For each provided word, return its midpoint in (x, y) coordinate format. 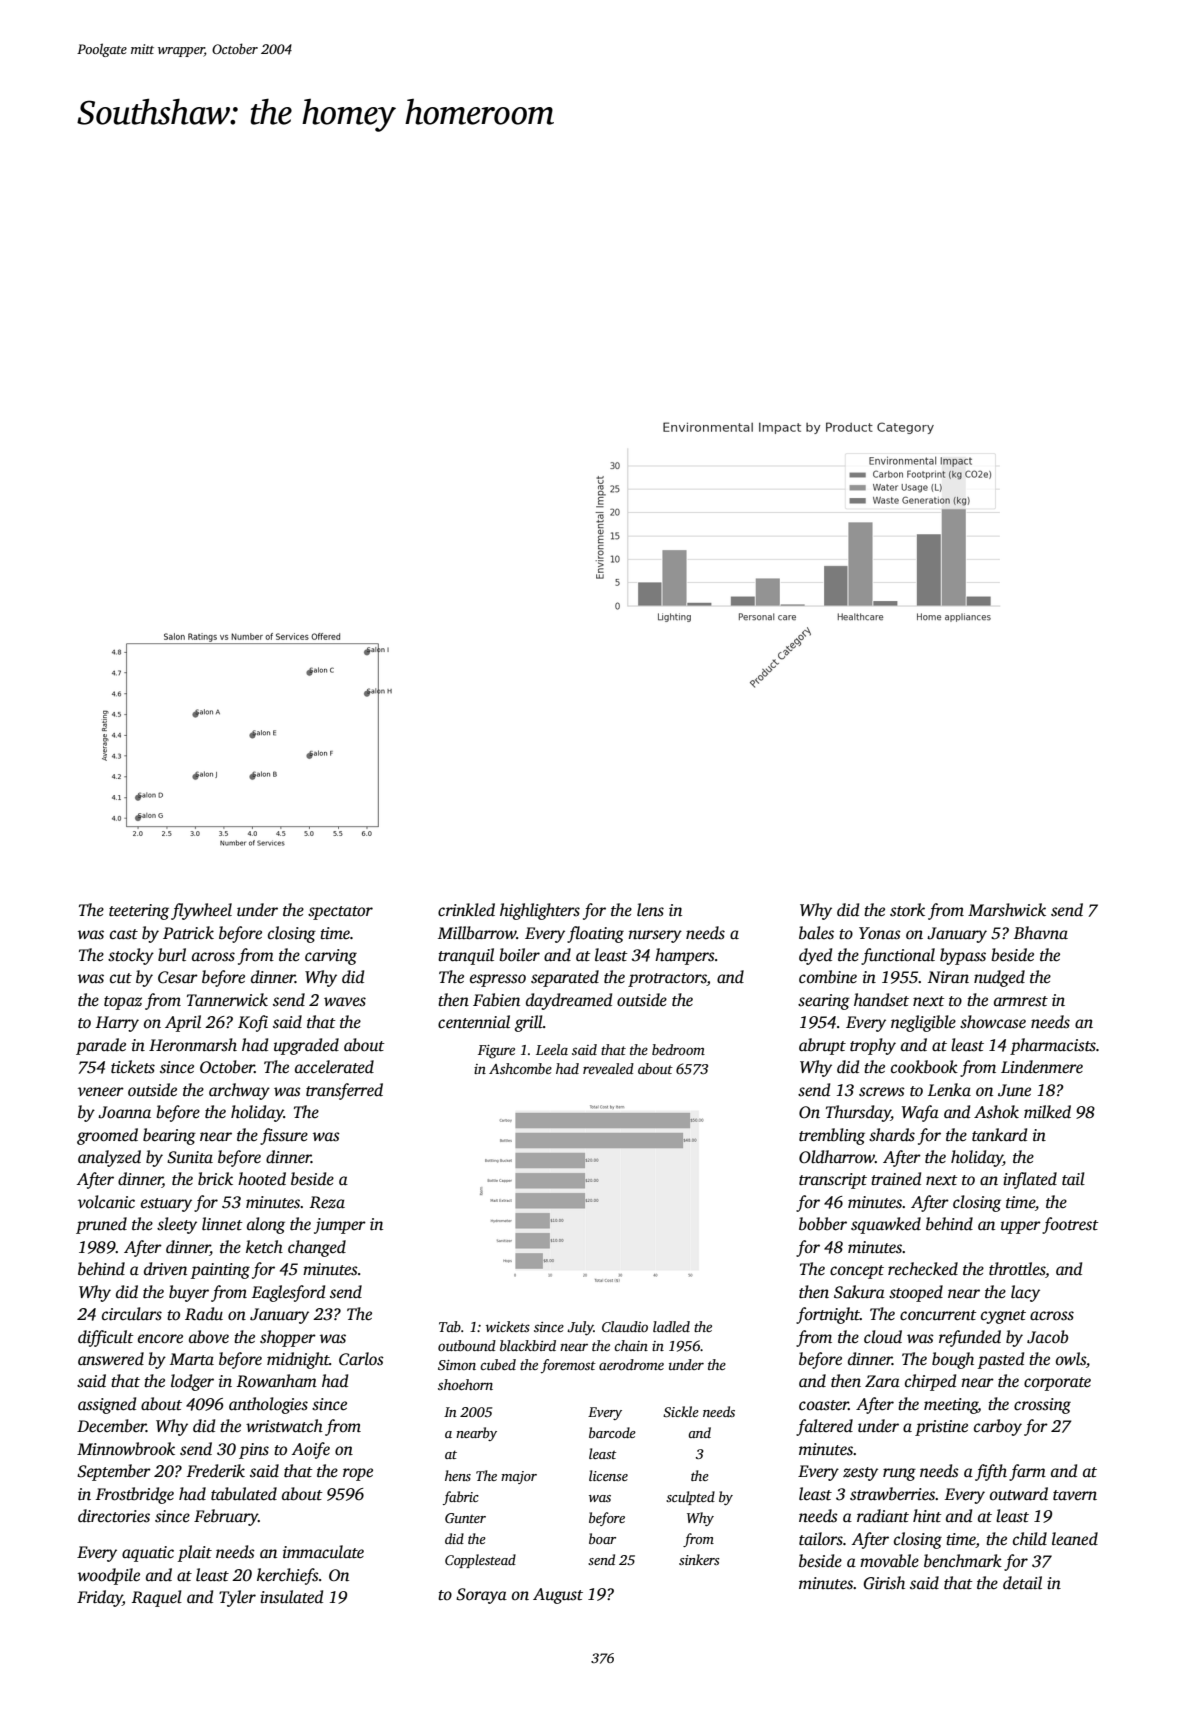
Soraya (481, 1596)
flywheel (201, 911)
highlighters (540, 911)
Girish (884, 1583)
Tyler (237, 1598)
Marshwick (1007, 910)
